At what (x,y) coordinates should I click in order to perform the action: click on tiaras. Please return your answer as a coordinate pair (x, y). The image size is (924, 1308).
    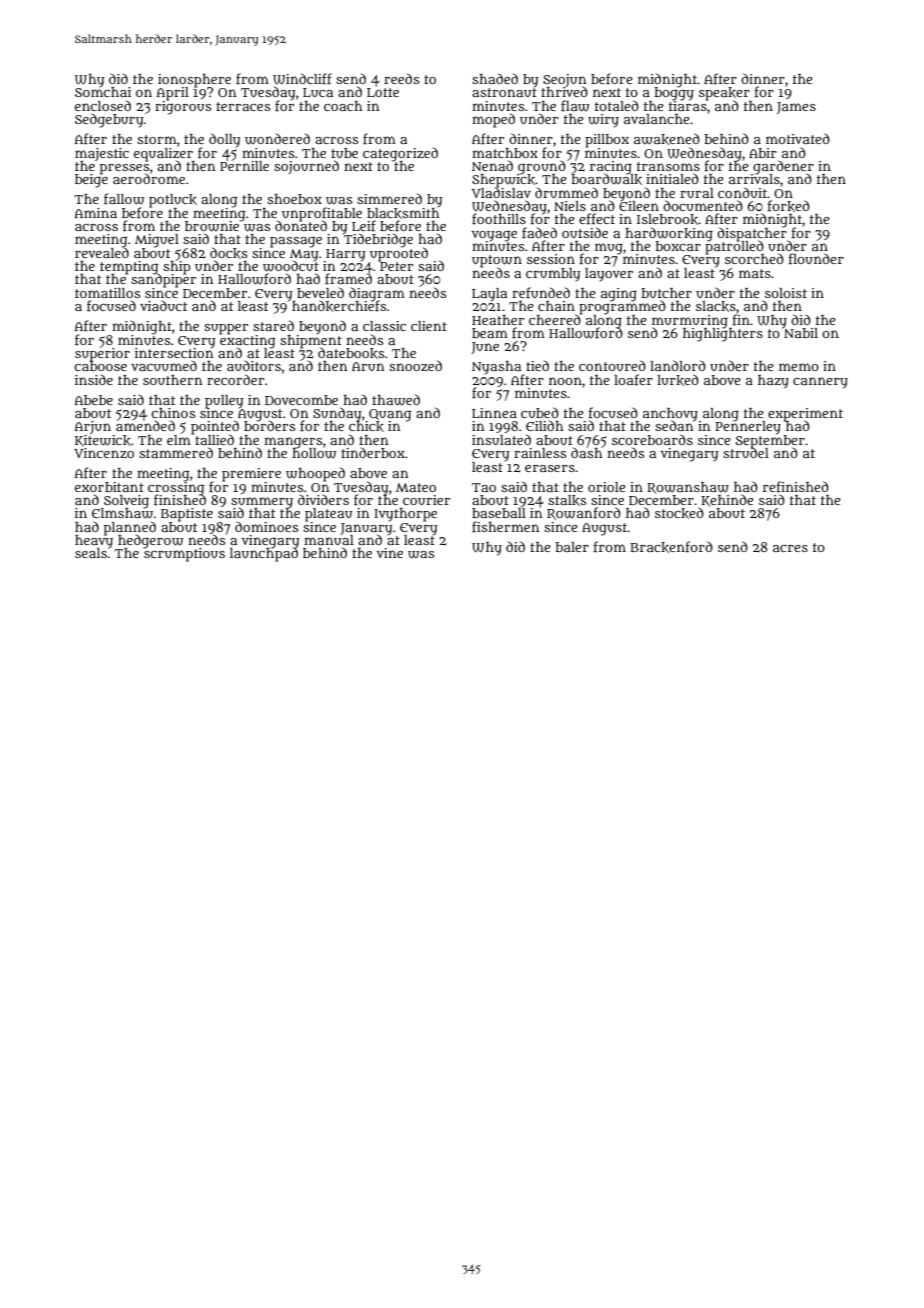
    Looking at the image, I should click on (688, 106).
